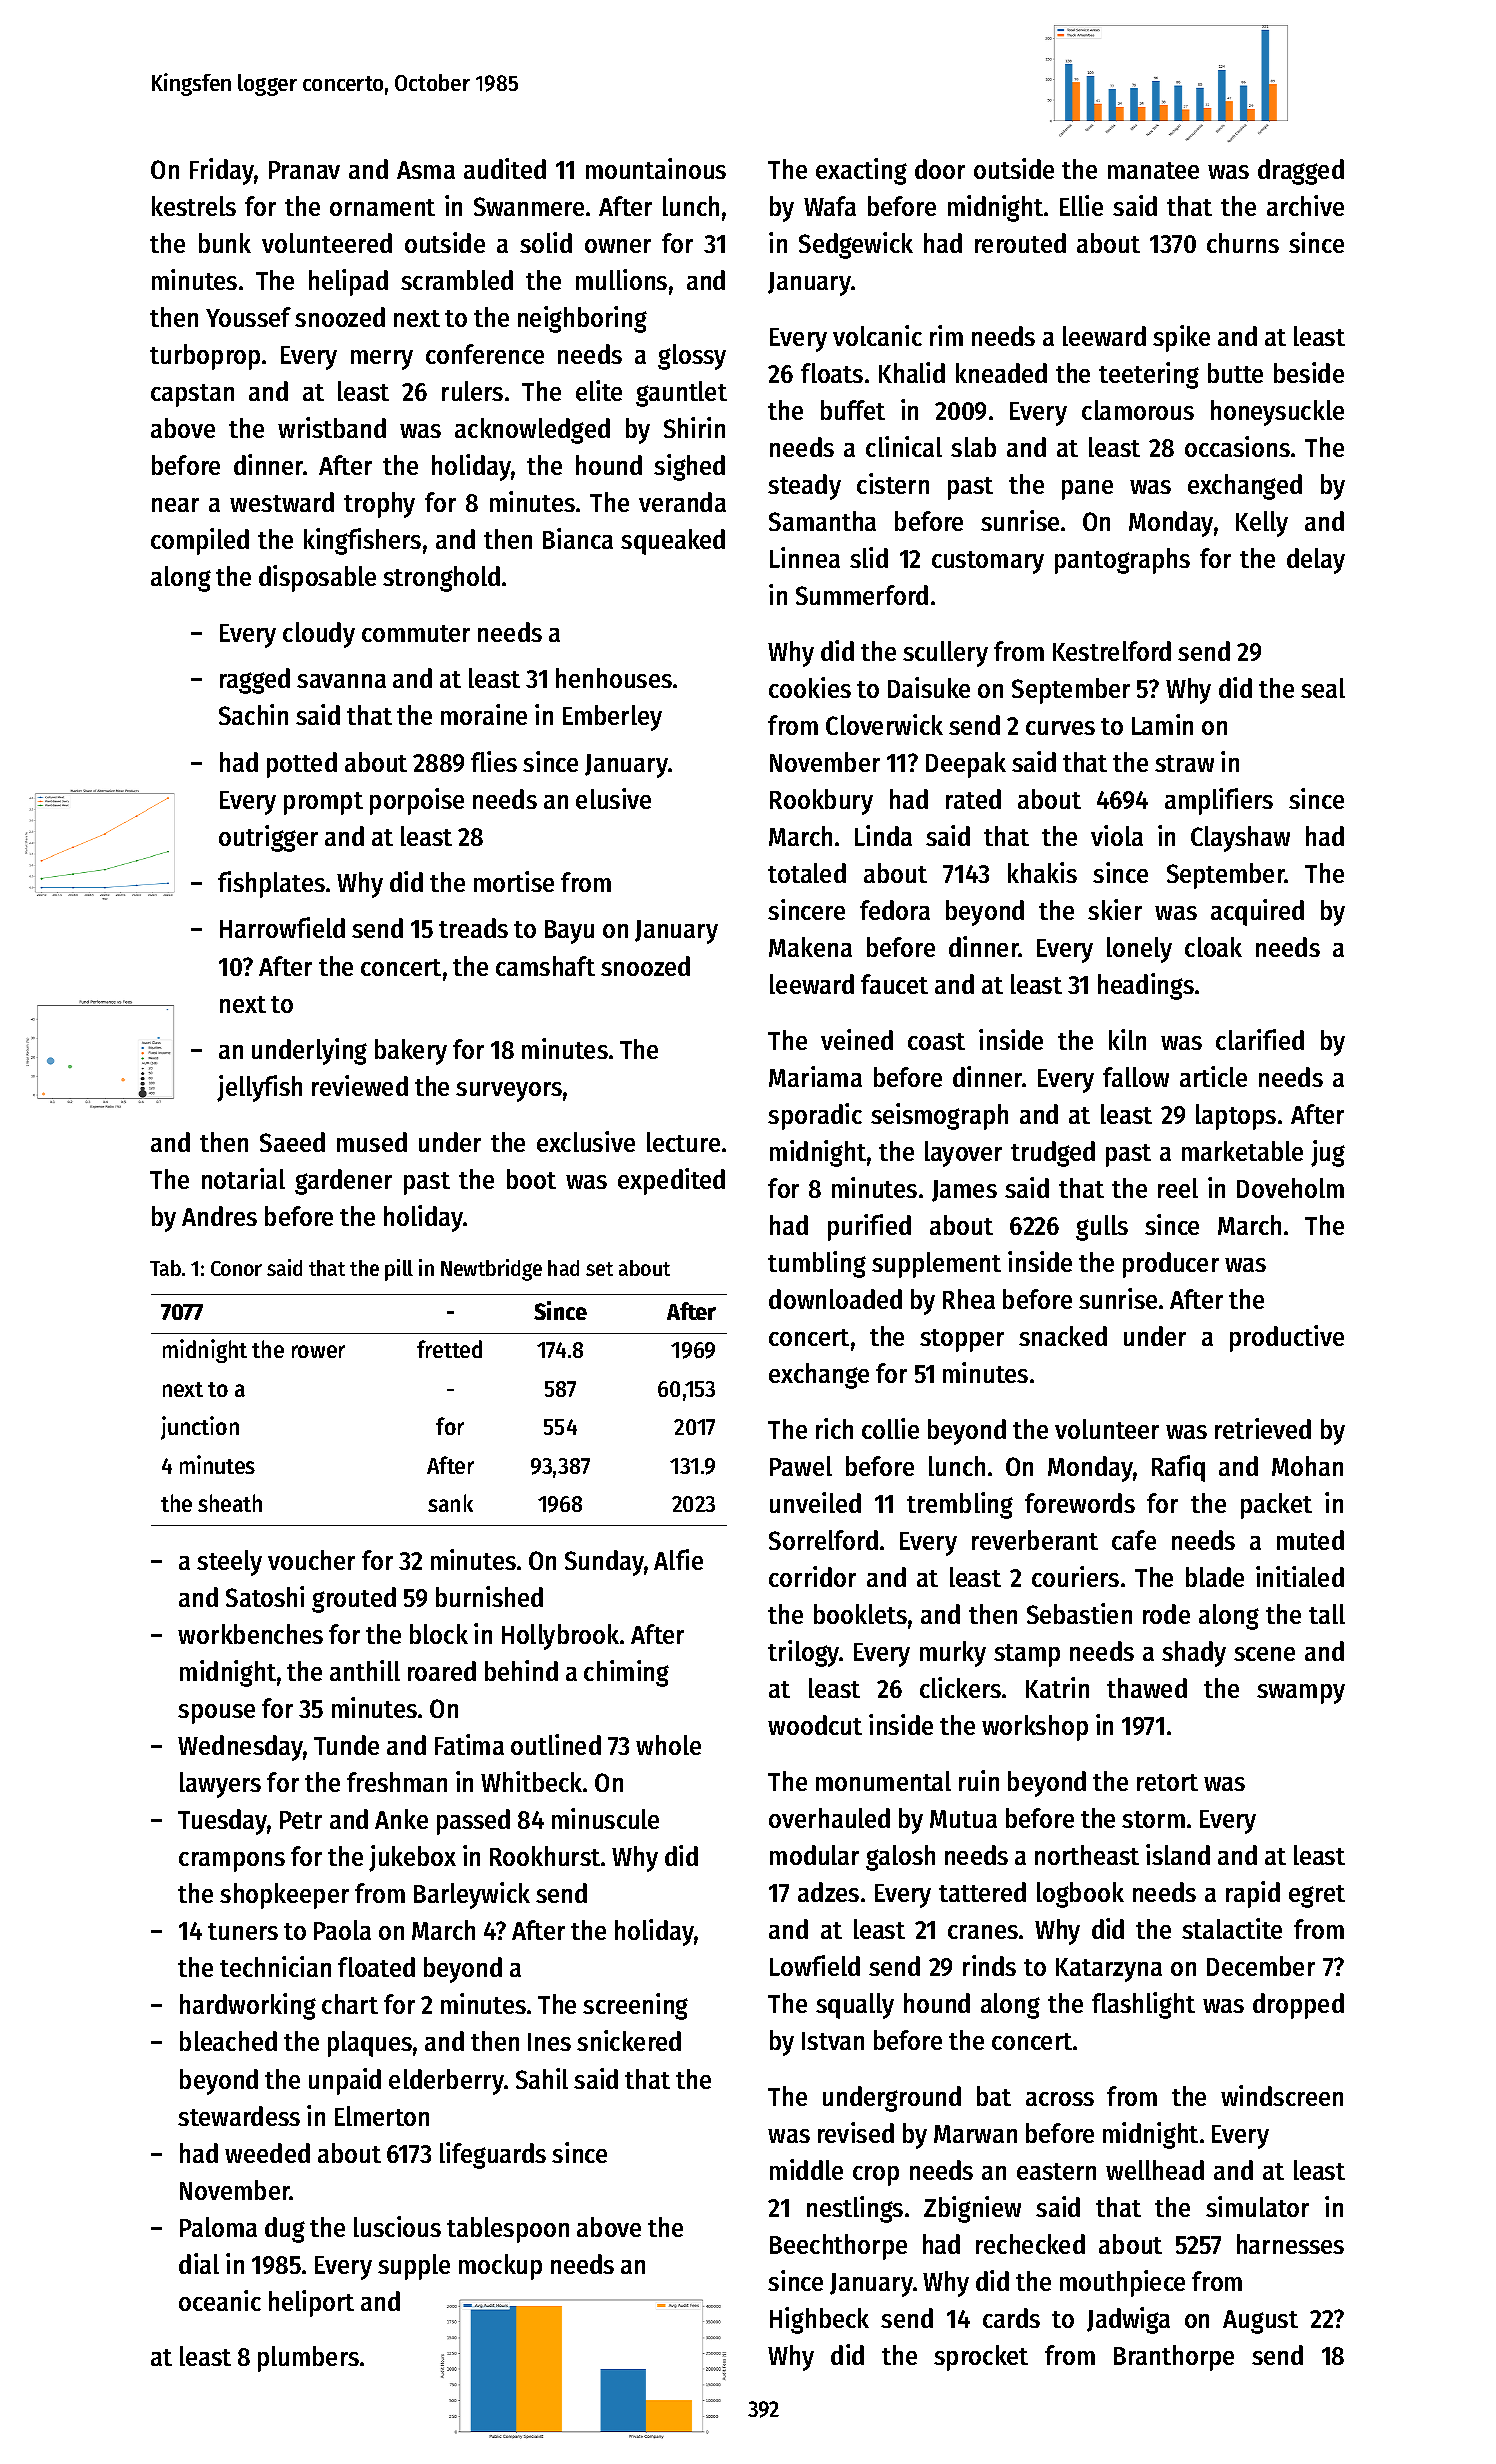  Describe the element at coordinates (271, 884) in the document. I see `fishplates` at that location.
